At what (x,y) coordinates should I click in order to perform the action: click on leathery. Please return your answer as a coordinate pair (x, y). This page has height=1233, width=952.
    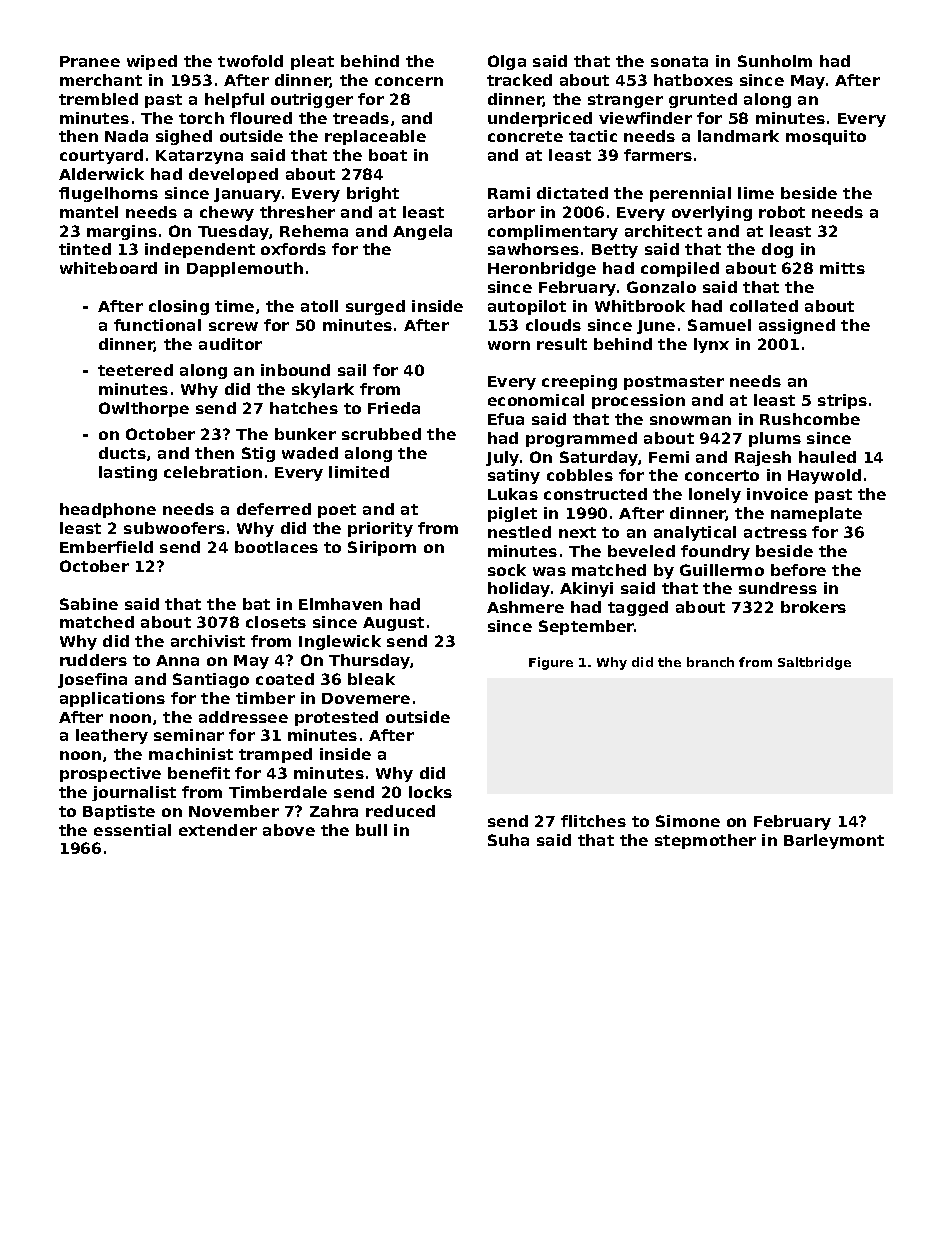
    Looking at the image, I should click on (112, 736).
